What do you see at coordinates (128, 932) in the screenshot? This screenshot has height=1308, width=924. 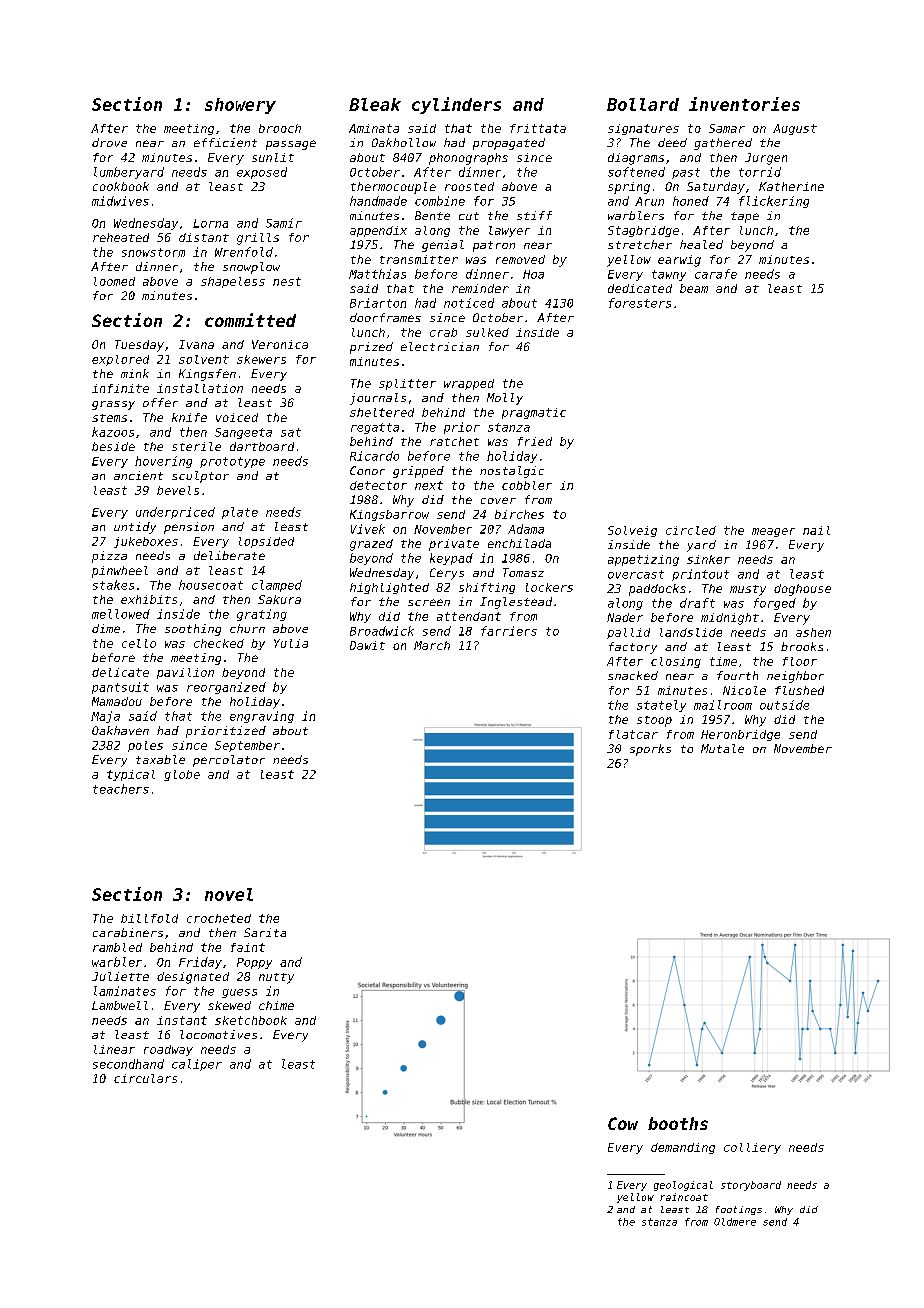 I see `carabiners` at bounding box center [128, 932].
